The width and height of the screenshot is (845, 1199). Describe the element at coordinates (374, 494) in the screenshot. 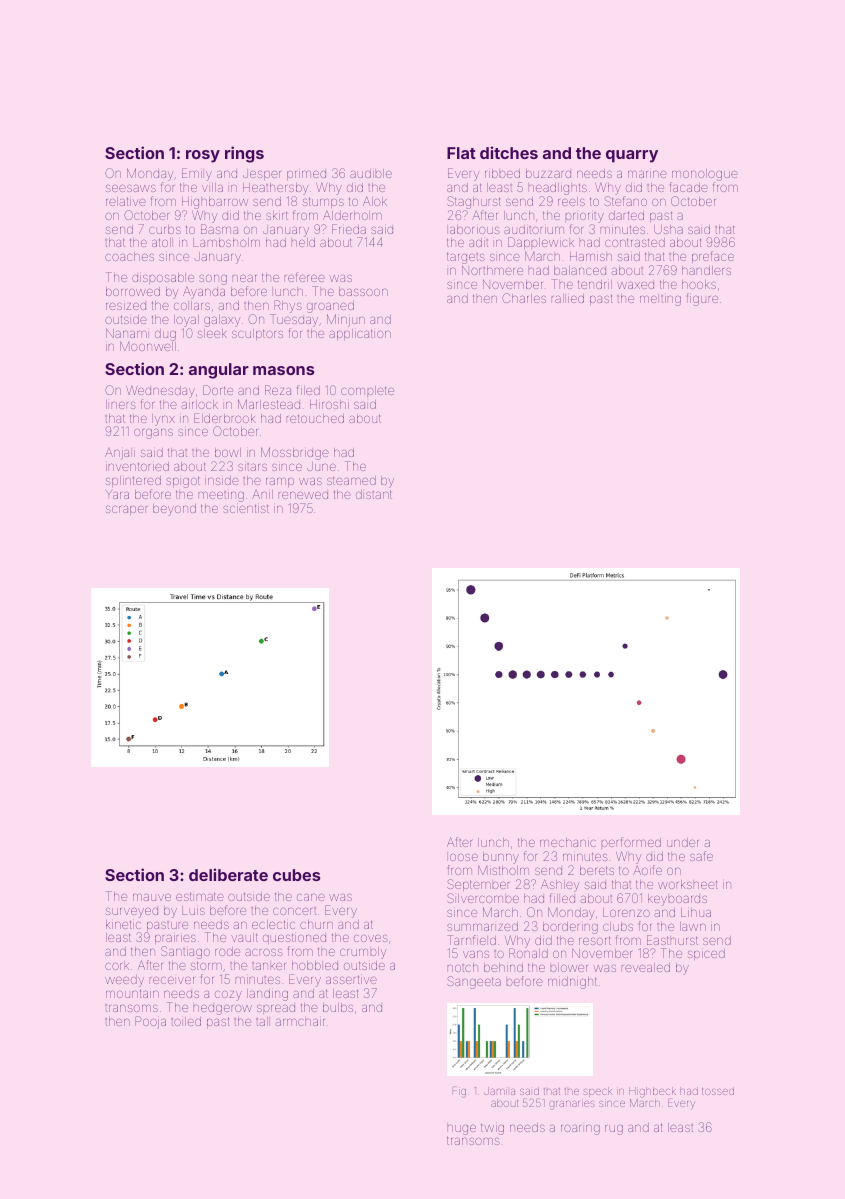

I see `distant` at that location.
